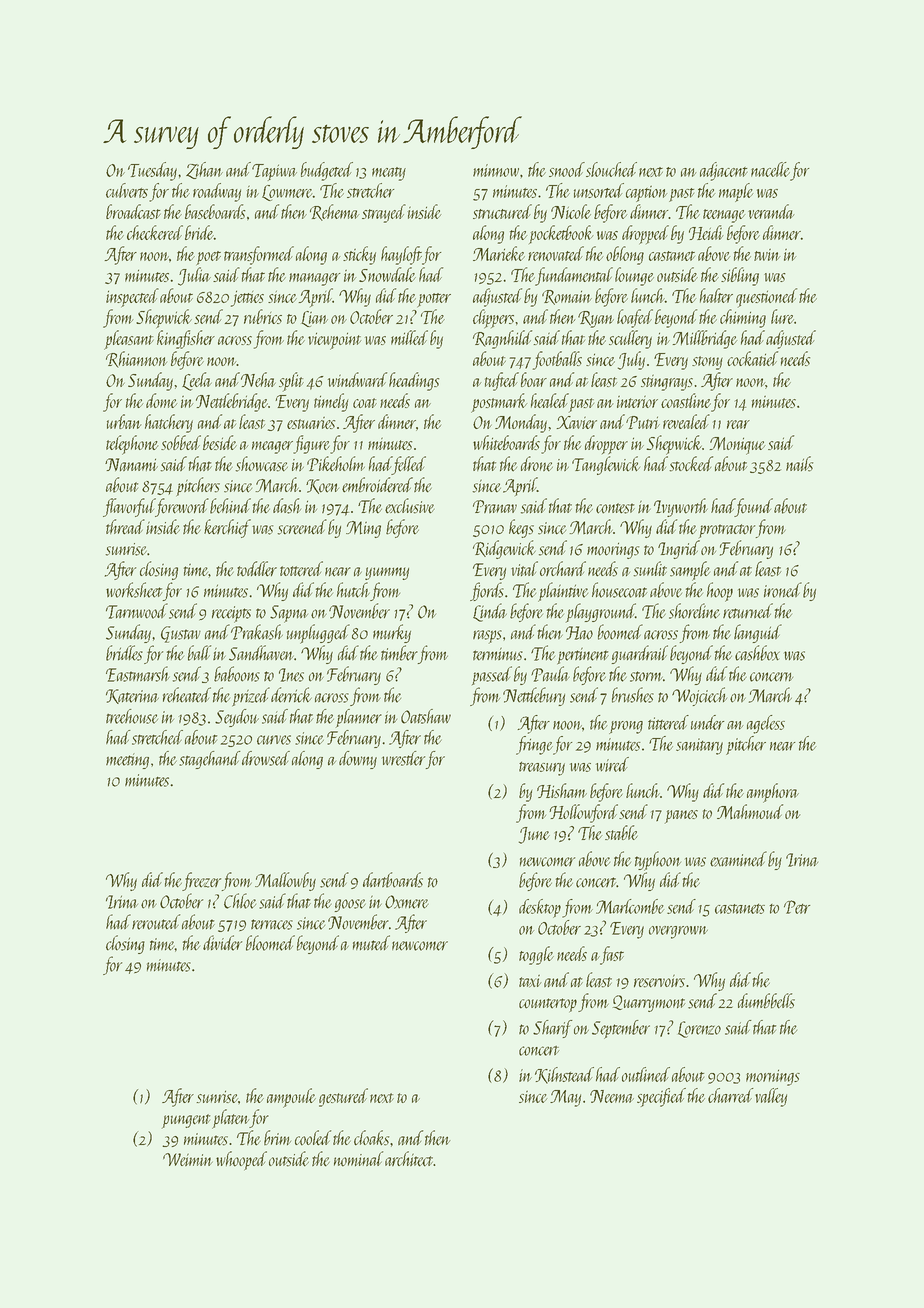 This image has height=1308, width=924. What do you see at coordinates (201, 881) in the image?
I see `freezer` at bounding box center [201, 881].
